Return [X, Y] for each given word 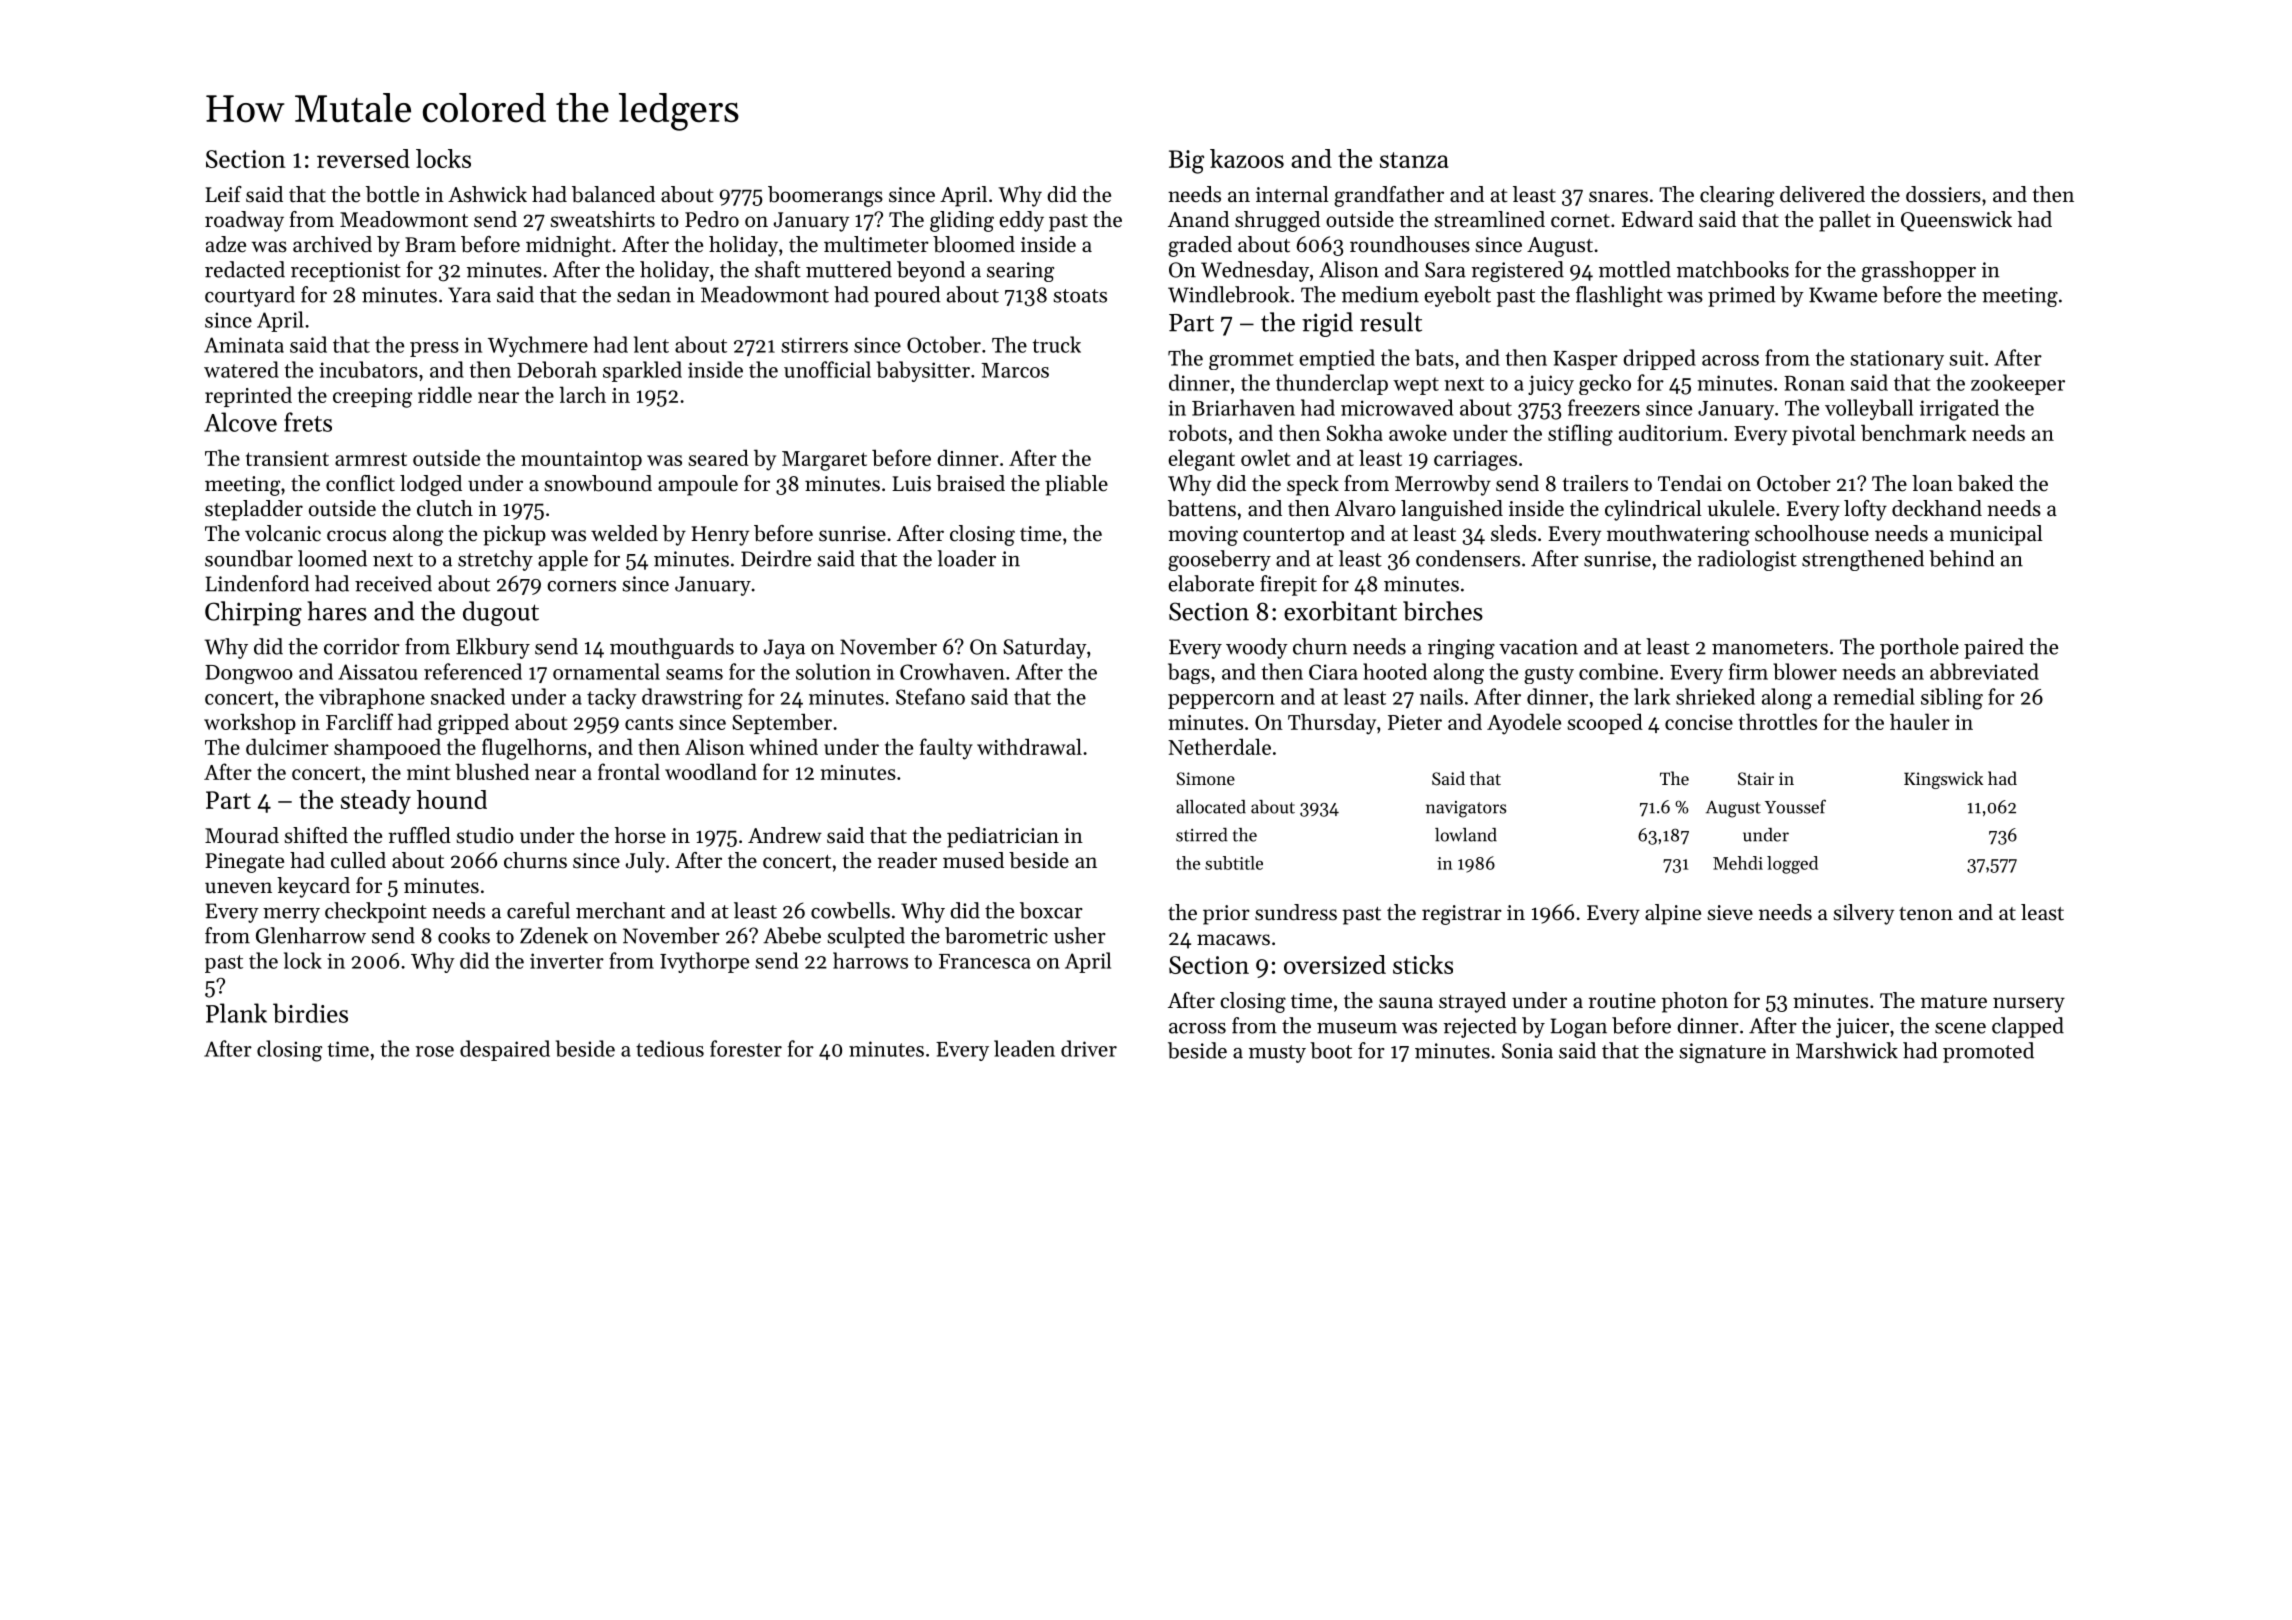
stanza [1414, 160]
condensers [1468, 558]
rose [435, 1051]
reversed [363, 158]
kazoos [1247, 158]
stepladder [254, 510]
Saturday [1045, 648]
